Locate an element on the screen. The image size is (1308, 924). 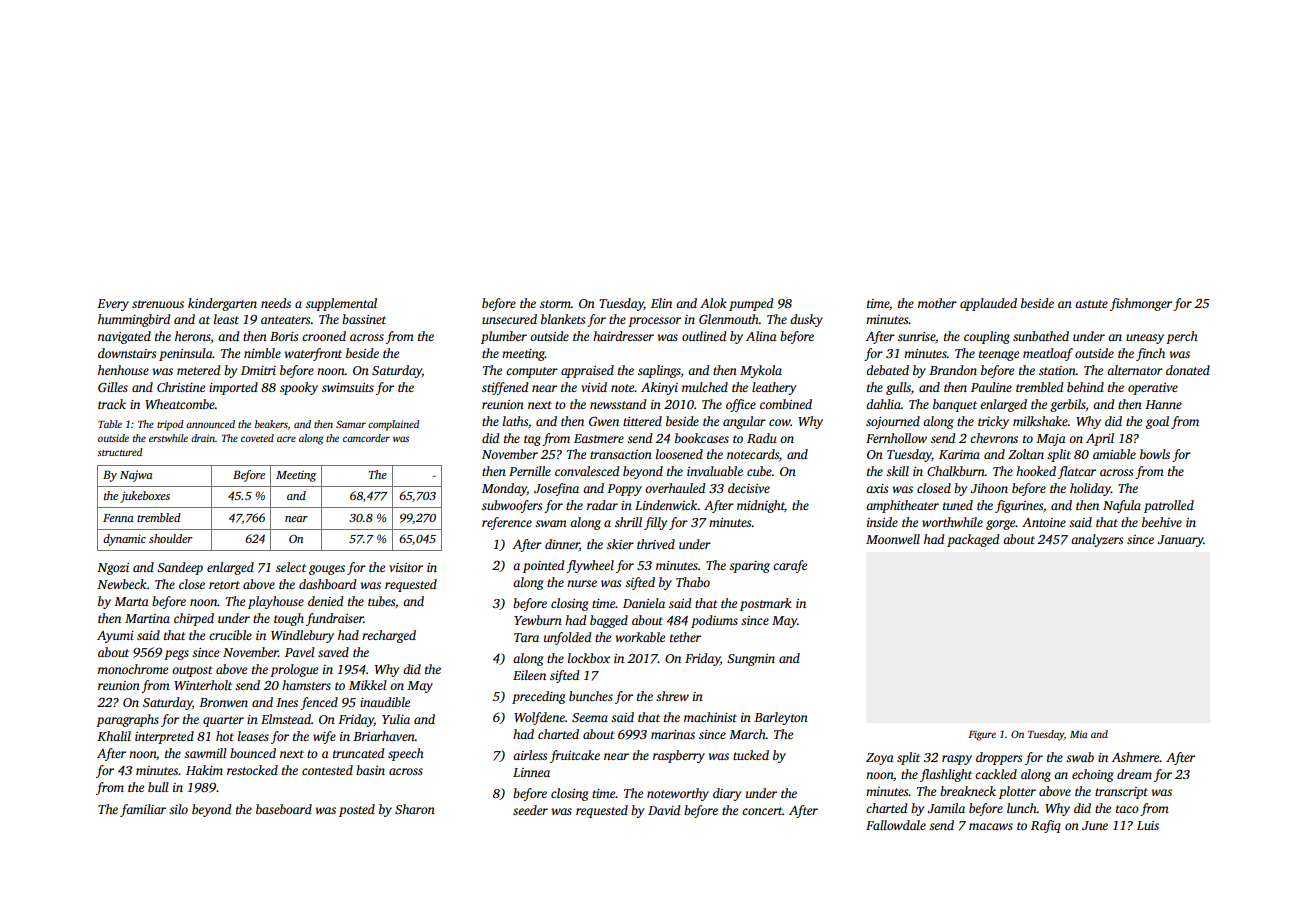
subwoofers is located at coordinates (512, 506).
